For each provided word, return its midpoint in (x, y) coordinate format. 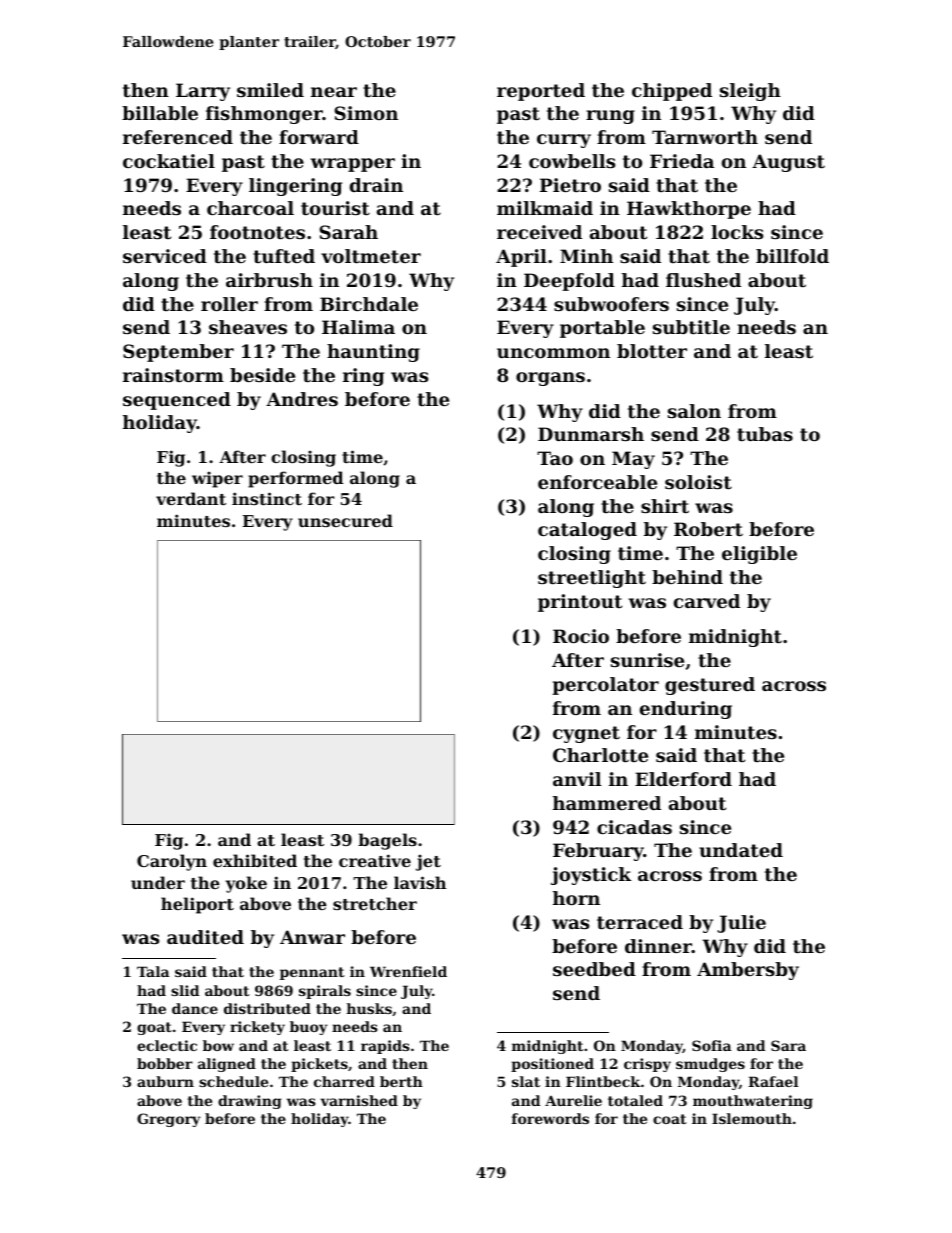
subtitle (691, 327)
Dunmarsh (591, 434)
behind (687, 577)
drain (376, 185)
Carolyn (172, 862)
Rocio (581, 636)
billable (160, 113)
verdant (191, 498)
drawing (250, 1102)
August (788, 163)
